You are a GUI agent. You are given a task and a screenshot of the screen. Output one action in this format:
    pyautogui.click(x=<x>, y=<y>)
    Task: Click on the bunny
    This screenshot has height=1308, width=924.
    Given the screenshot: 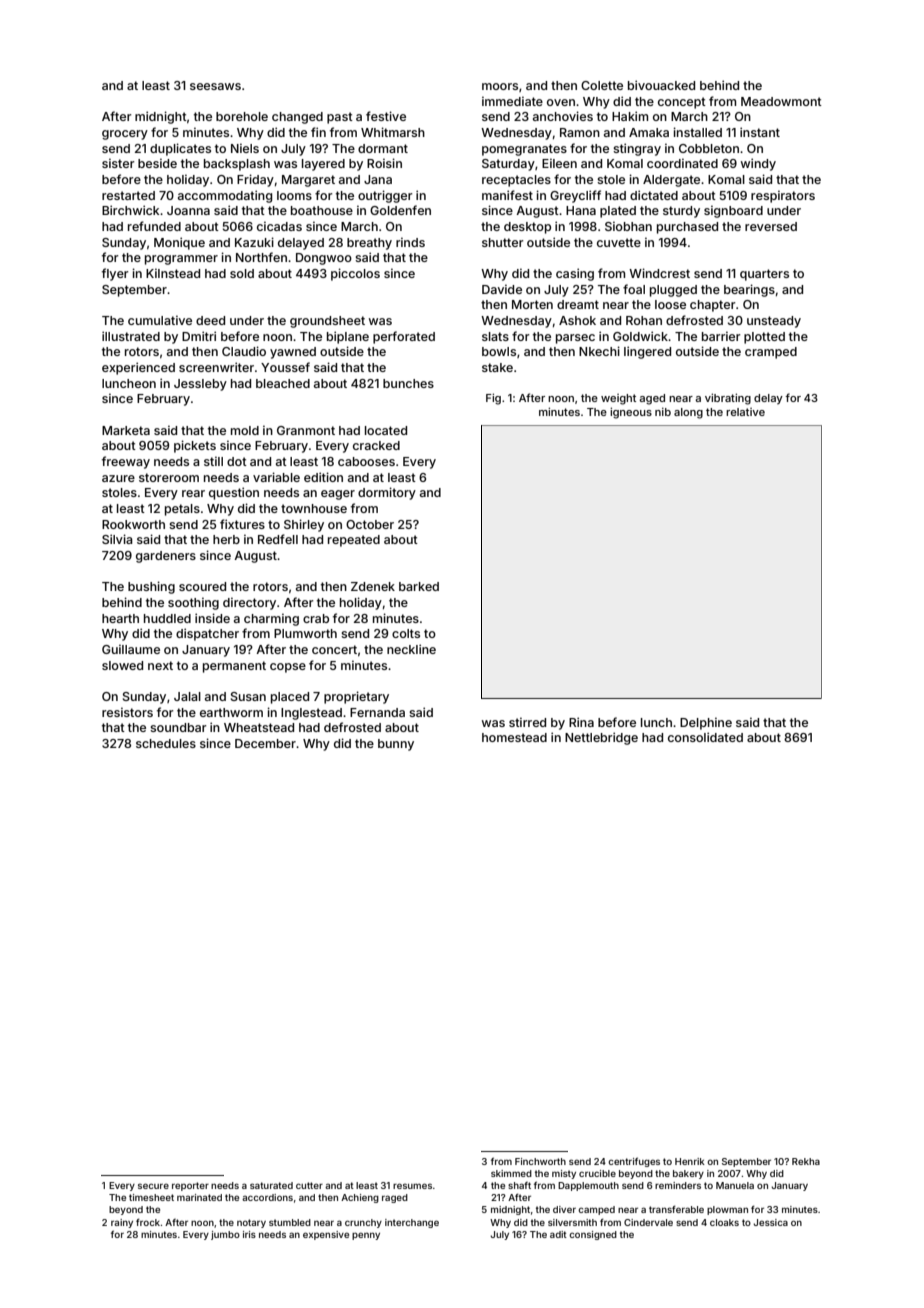 What is the action you would take?
    pyautogui.click(x=396, y=745)
